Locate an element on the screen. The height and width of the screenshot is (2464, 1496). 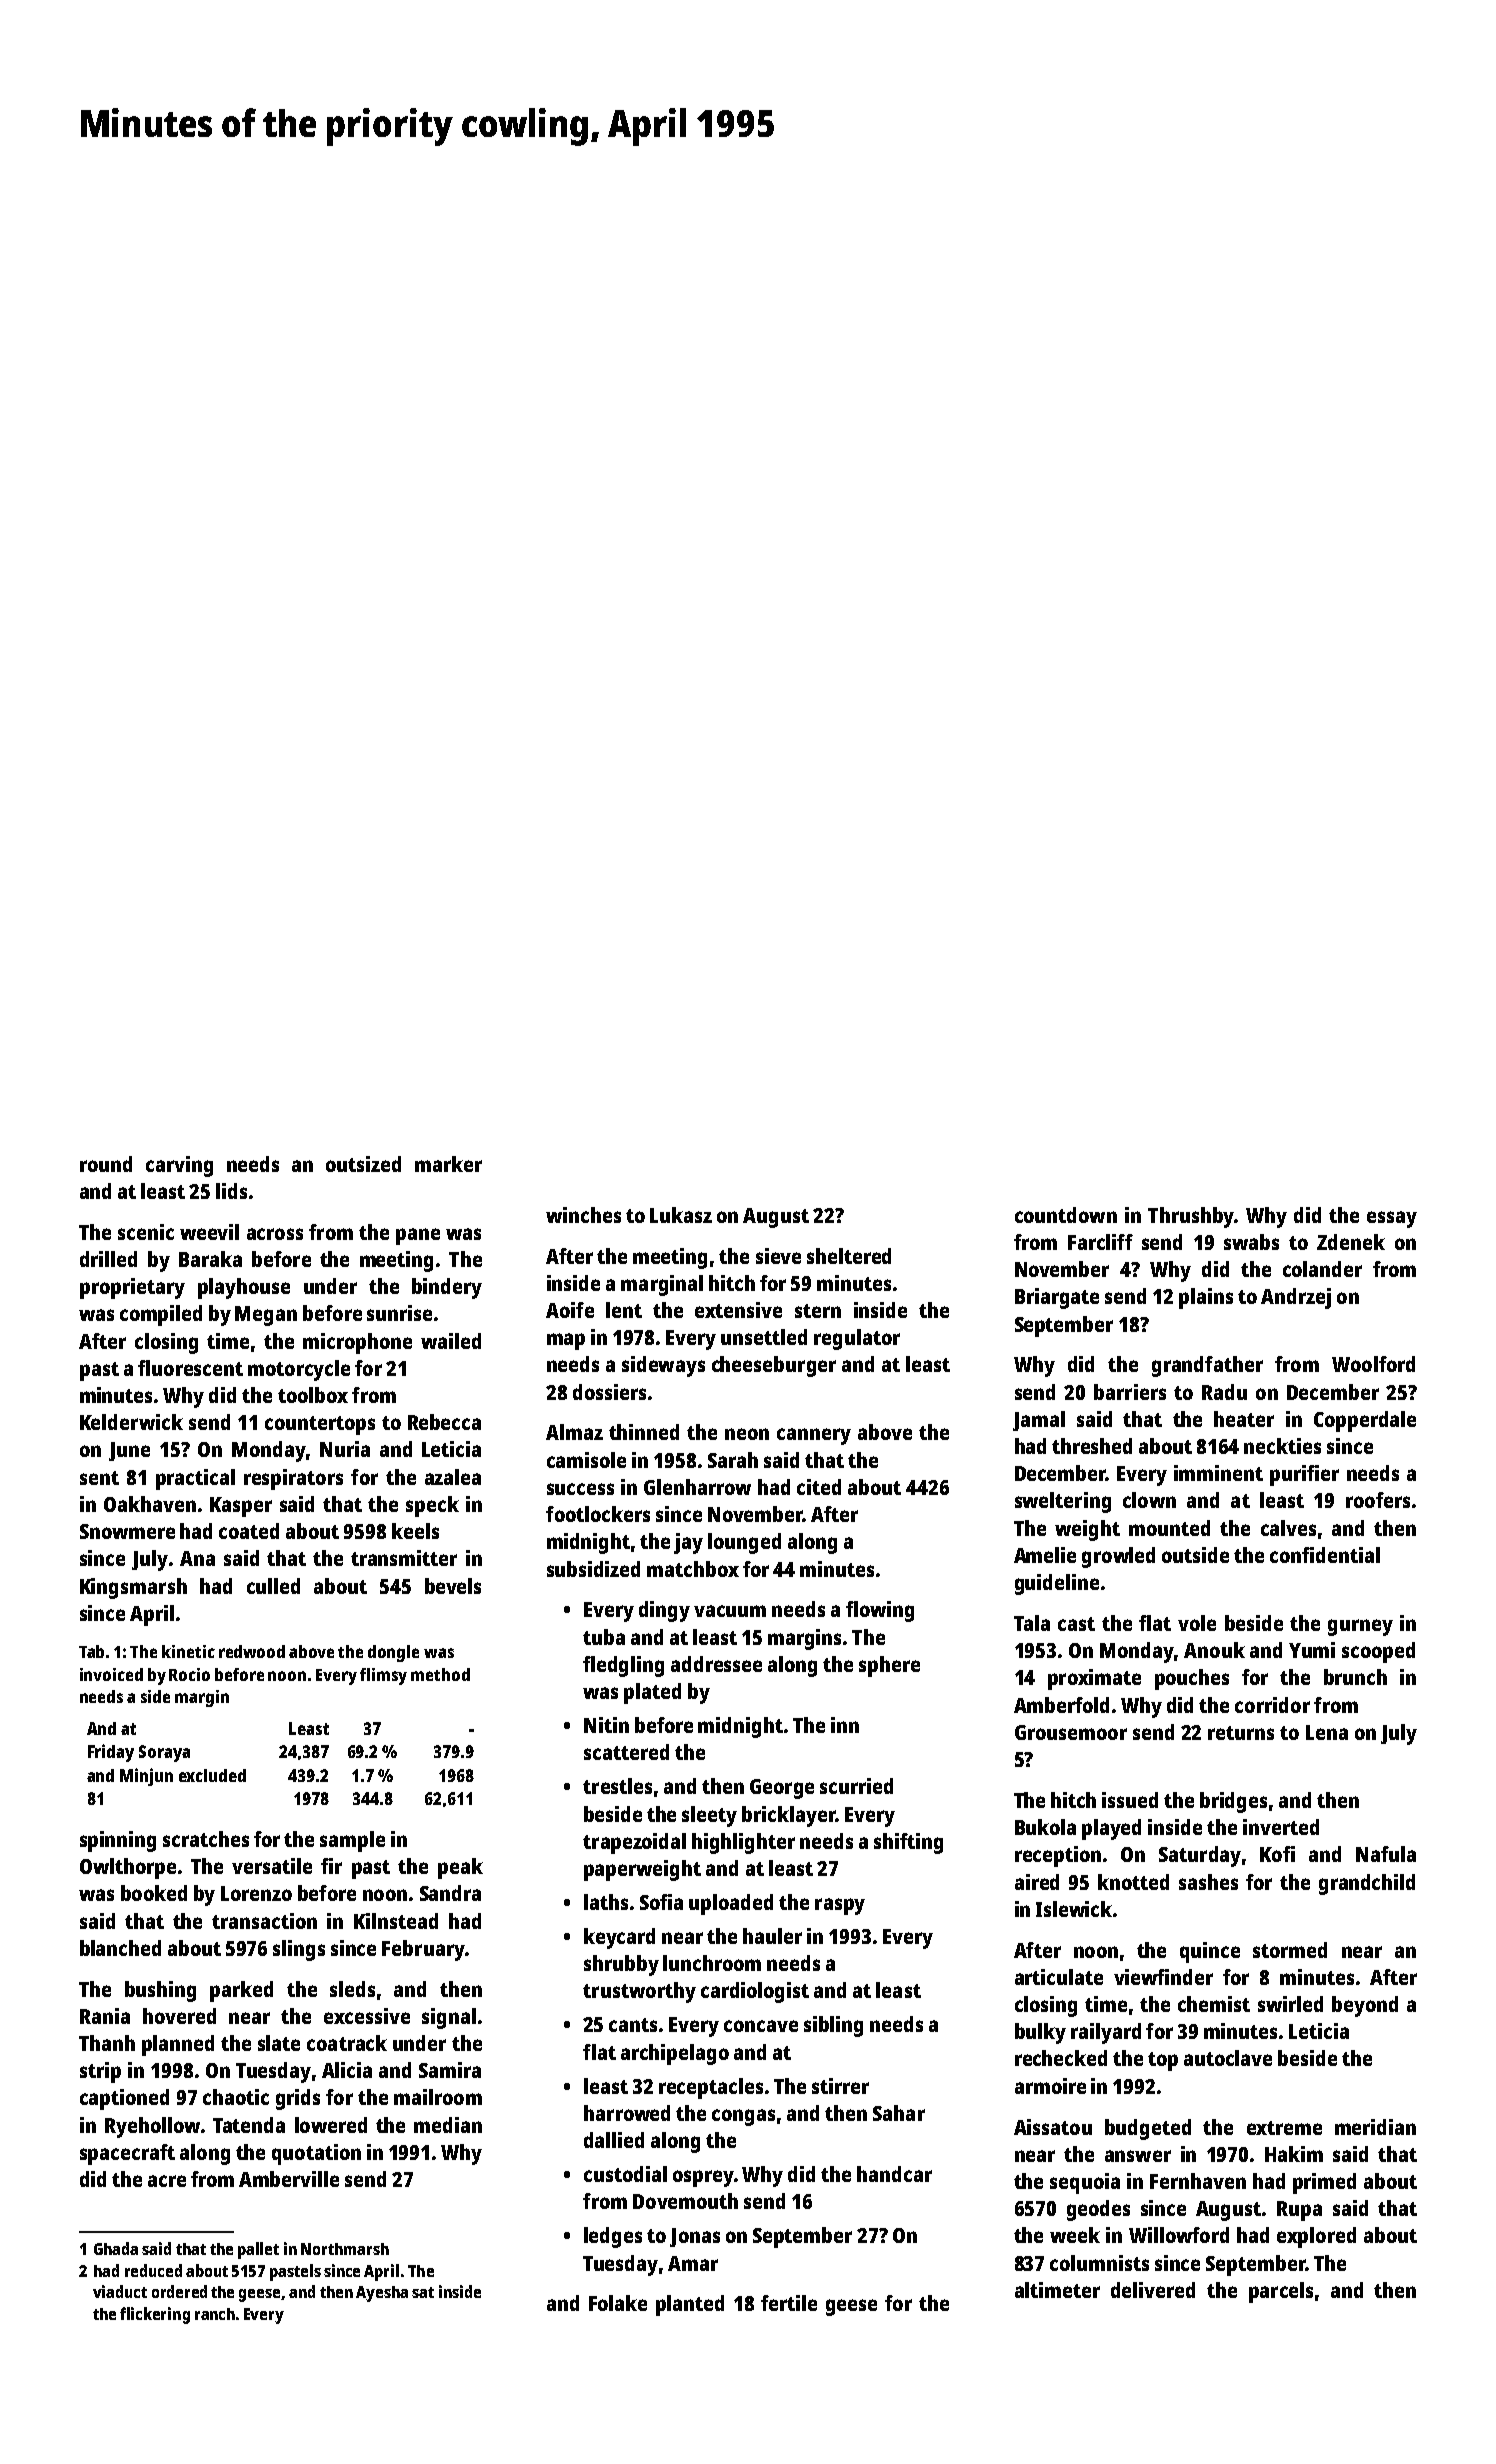
carving is located at coordinates (179, 1166).
